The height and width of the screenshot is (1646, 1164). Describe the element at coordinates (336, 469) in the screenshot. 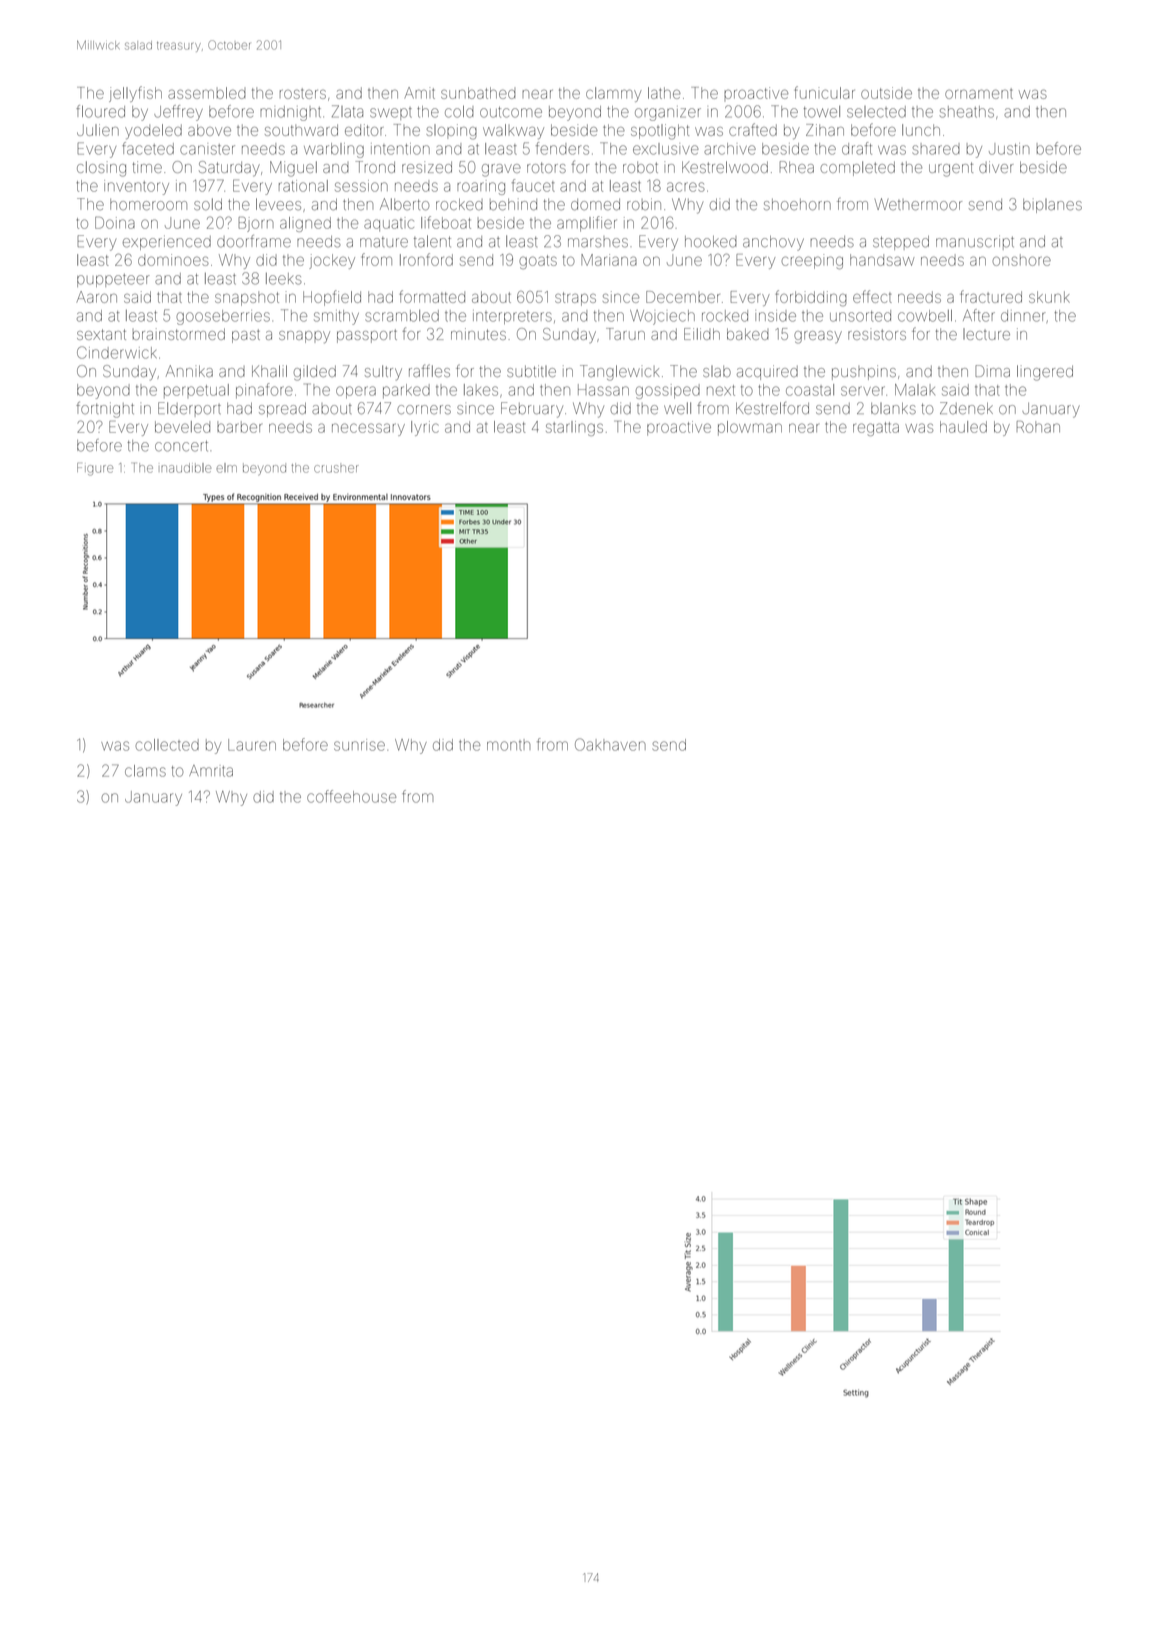

I see `crusher` at that location.
